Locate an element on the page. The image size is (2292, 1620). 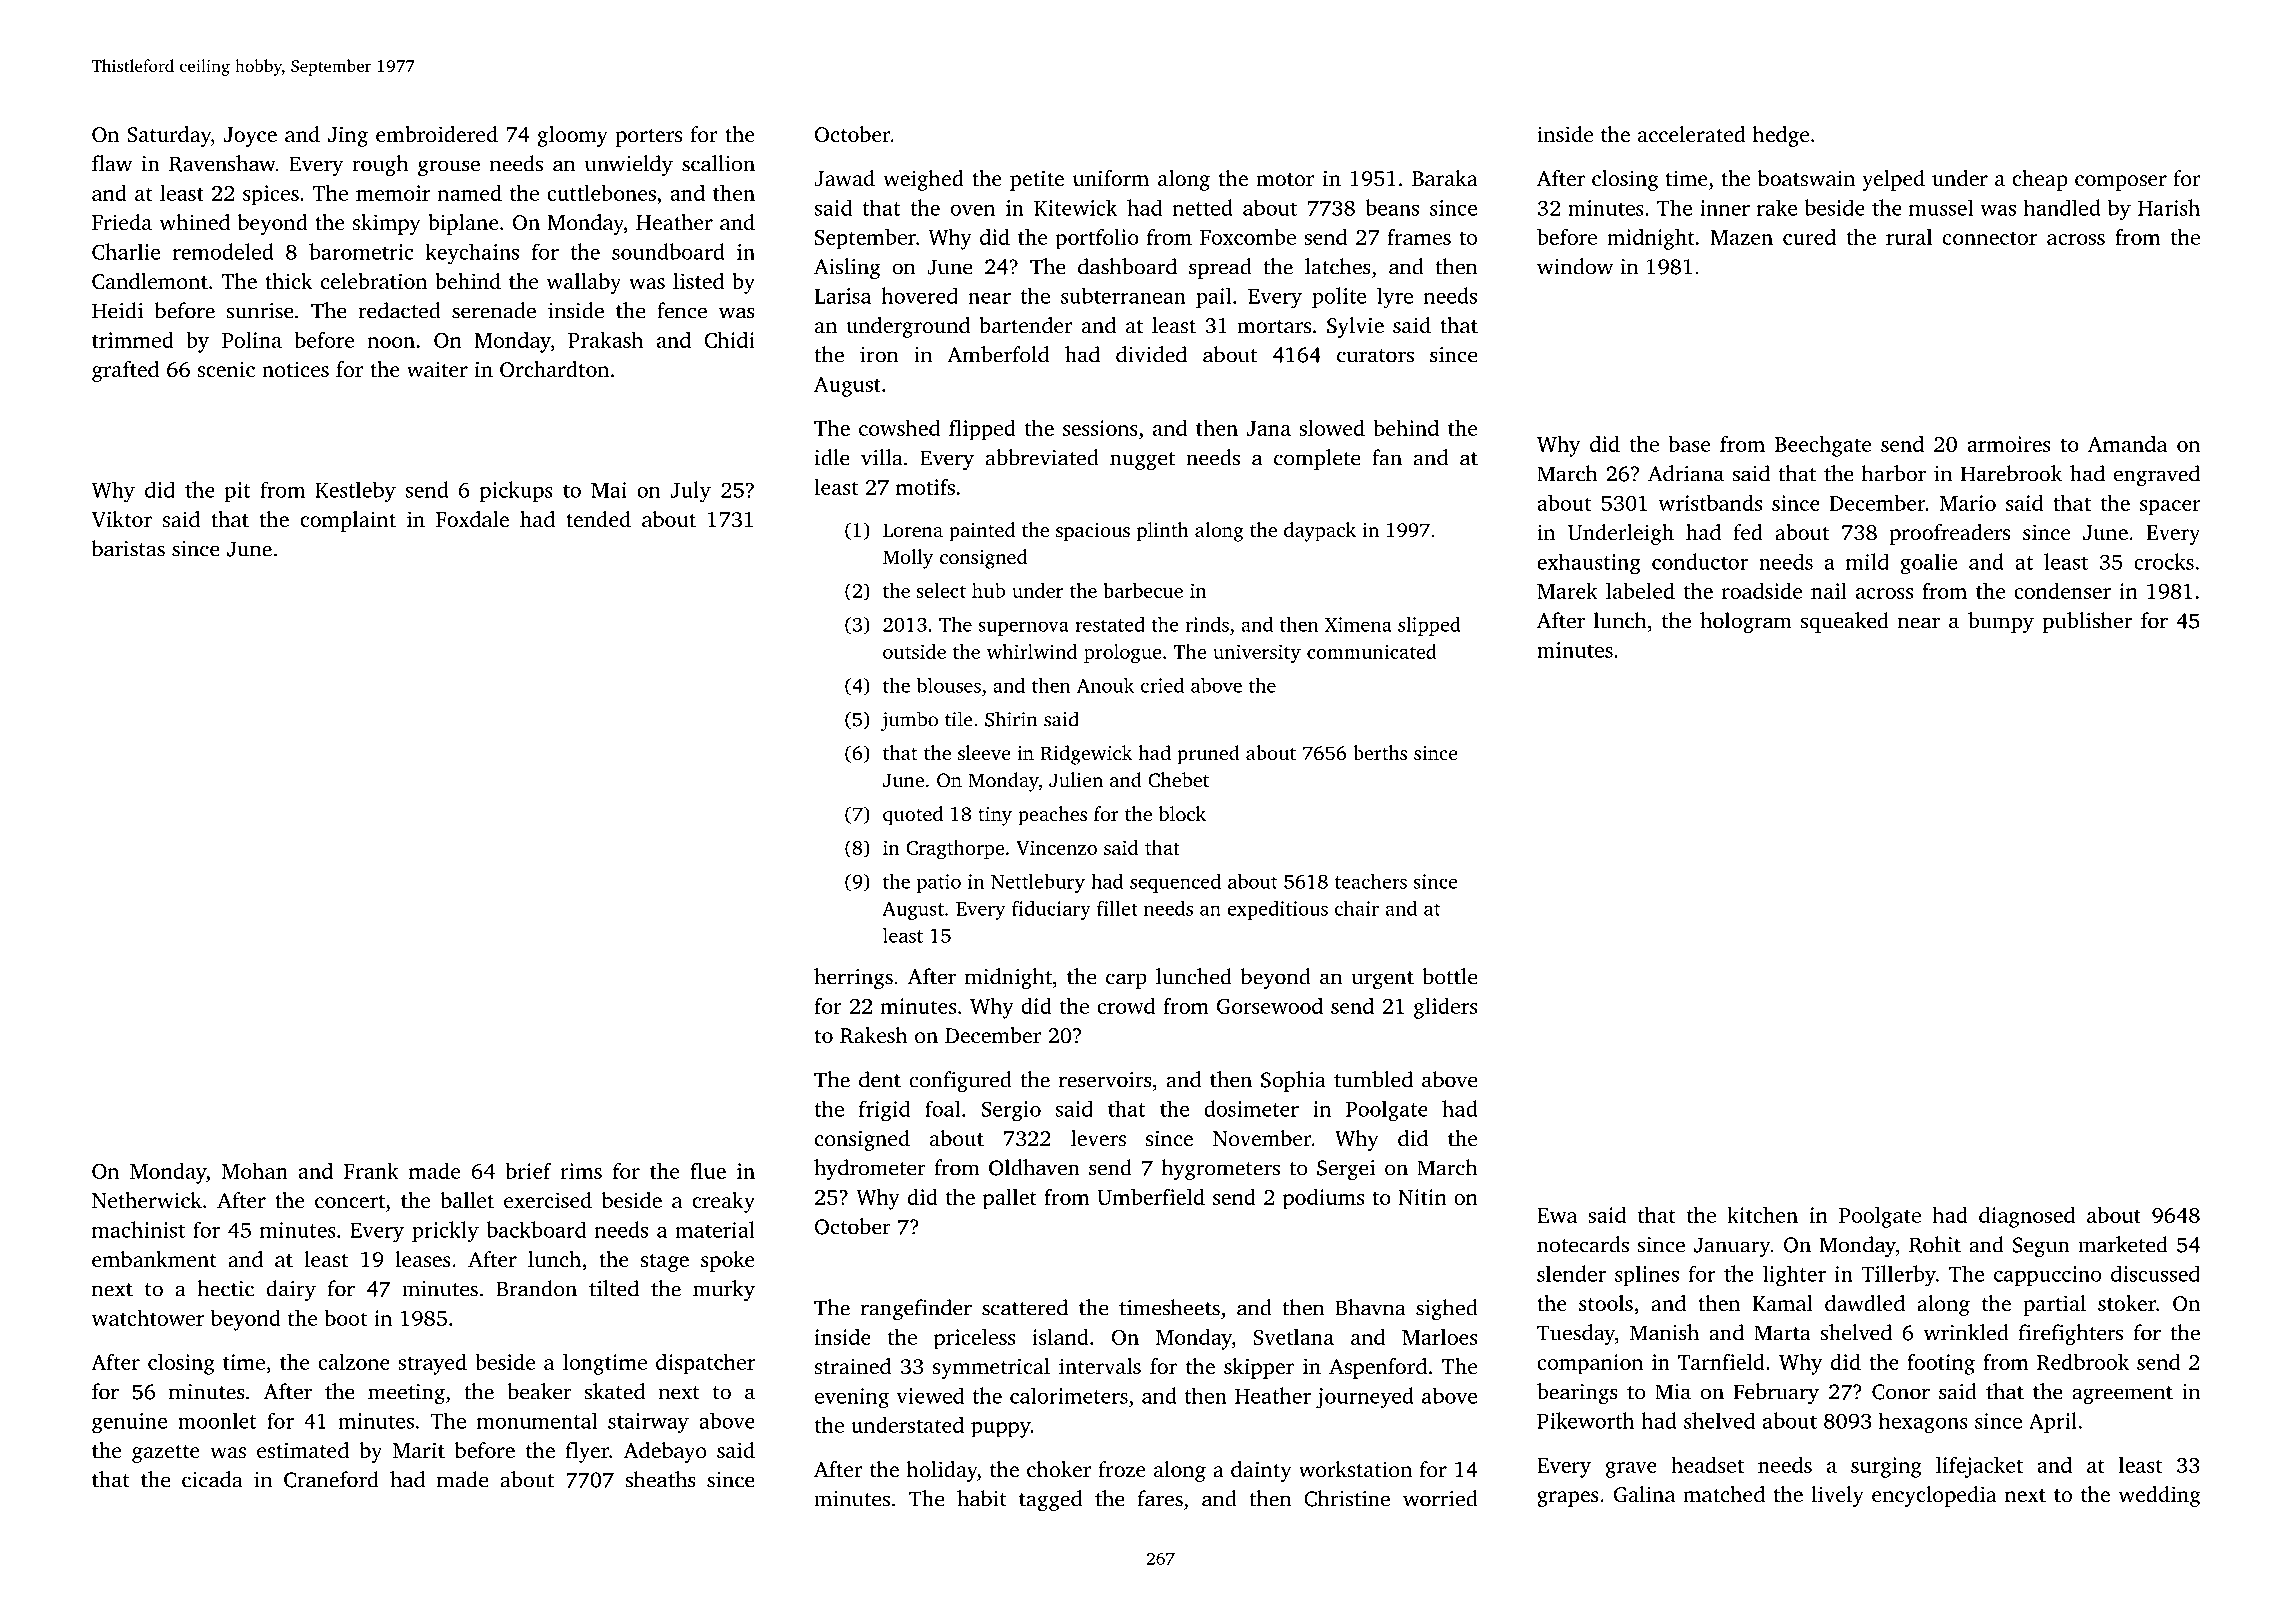
bartender is located at coordinates (1026, 325).
